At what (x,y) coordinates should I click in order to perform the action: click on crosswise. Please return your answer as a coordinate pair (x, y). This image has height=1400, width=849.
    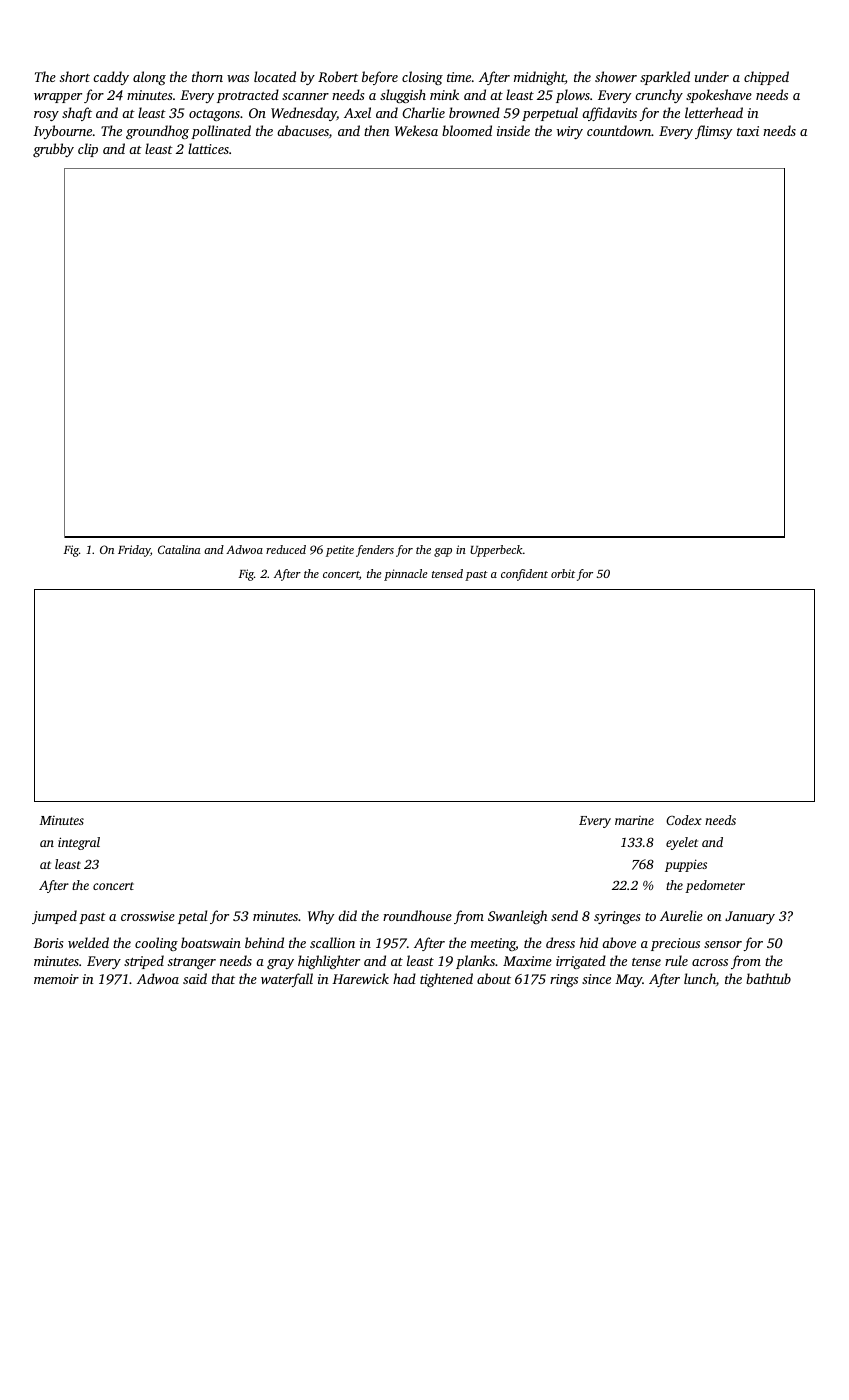
    Looking at the image, I should click on (148, 916).
